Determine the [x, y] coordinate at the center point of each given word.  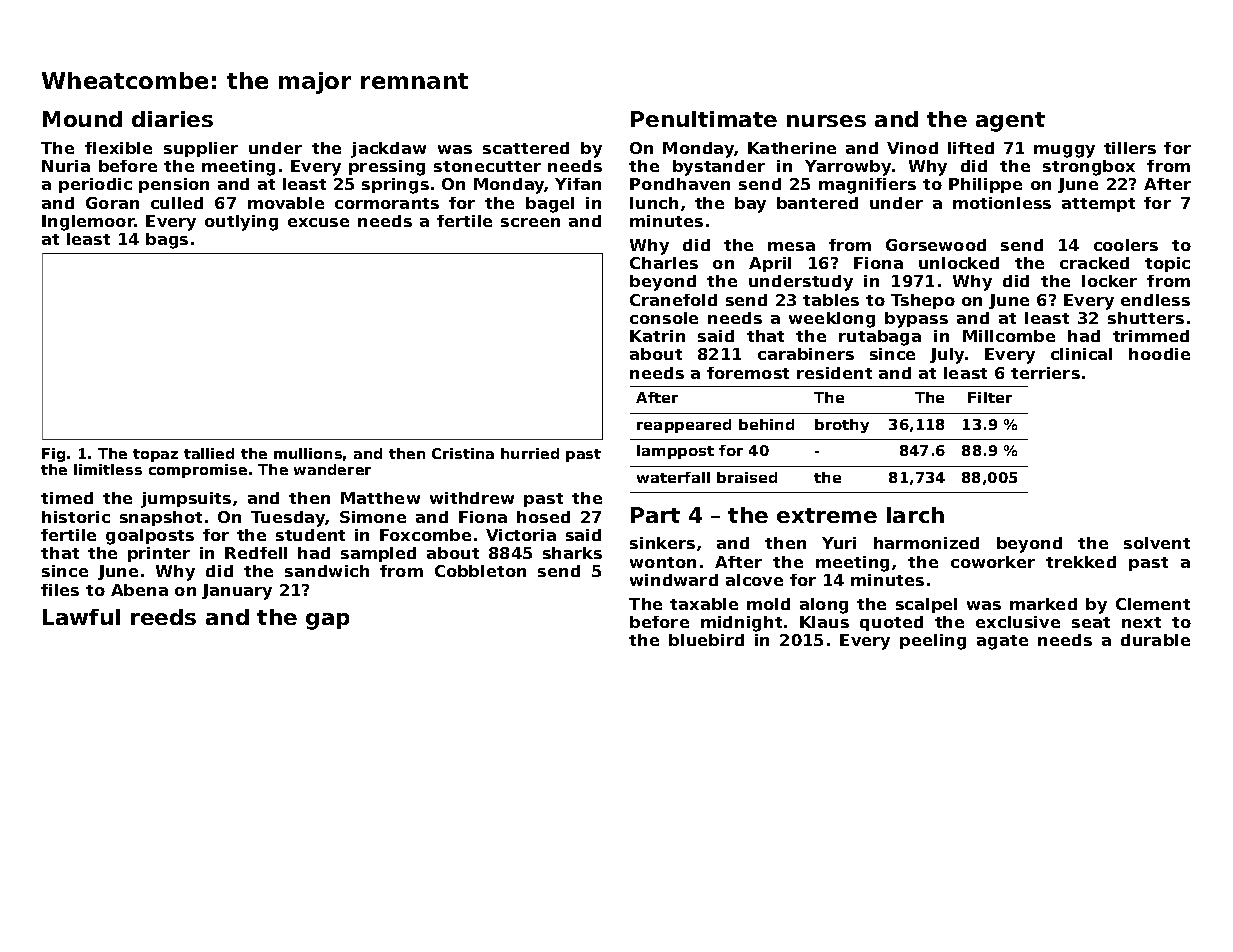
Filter [990, 397]
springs [395, 186]
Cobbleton [480, 571]
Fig [53, 455]
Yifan [578, 184]
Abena [139, 590]
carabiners [806, 354]
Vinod [912, 148]
